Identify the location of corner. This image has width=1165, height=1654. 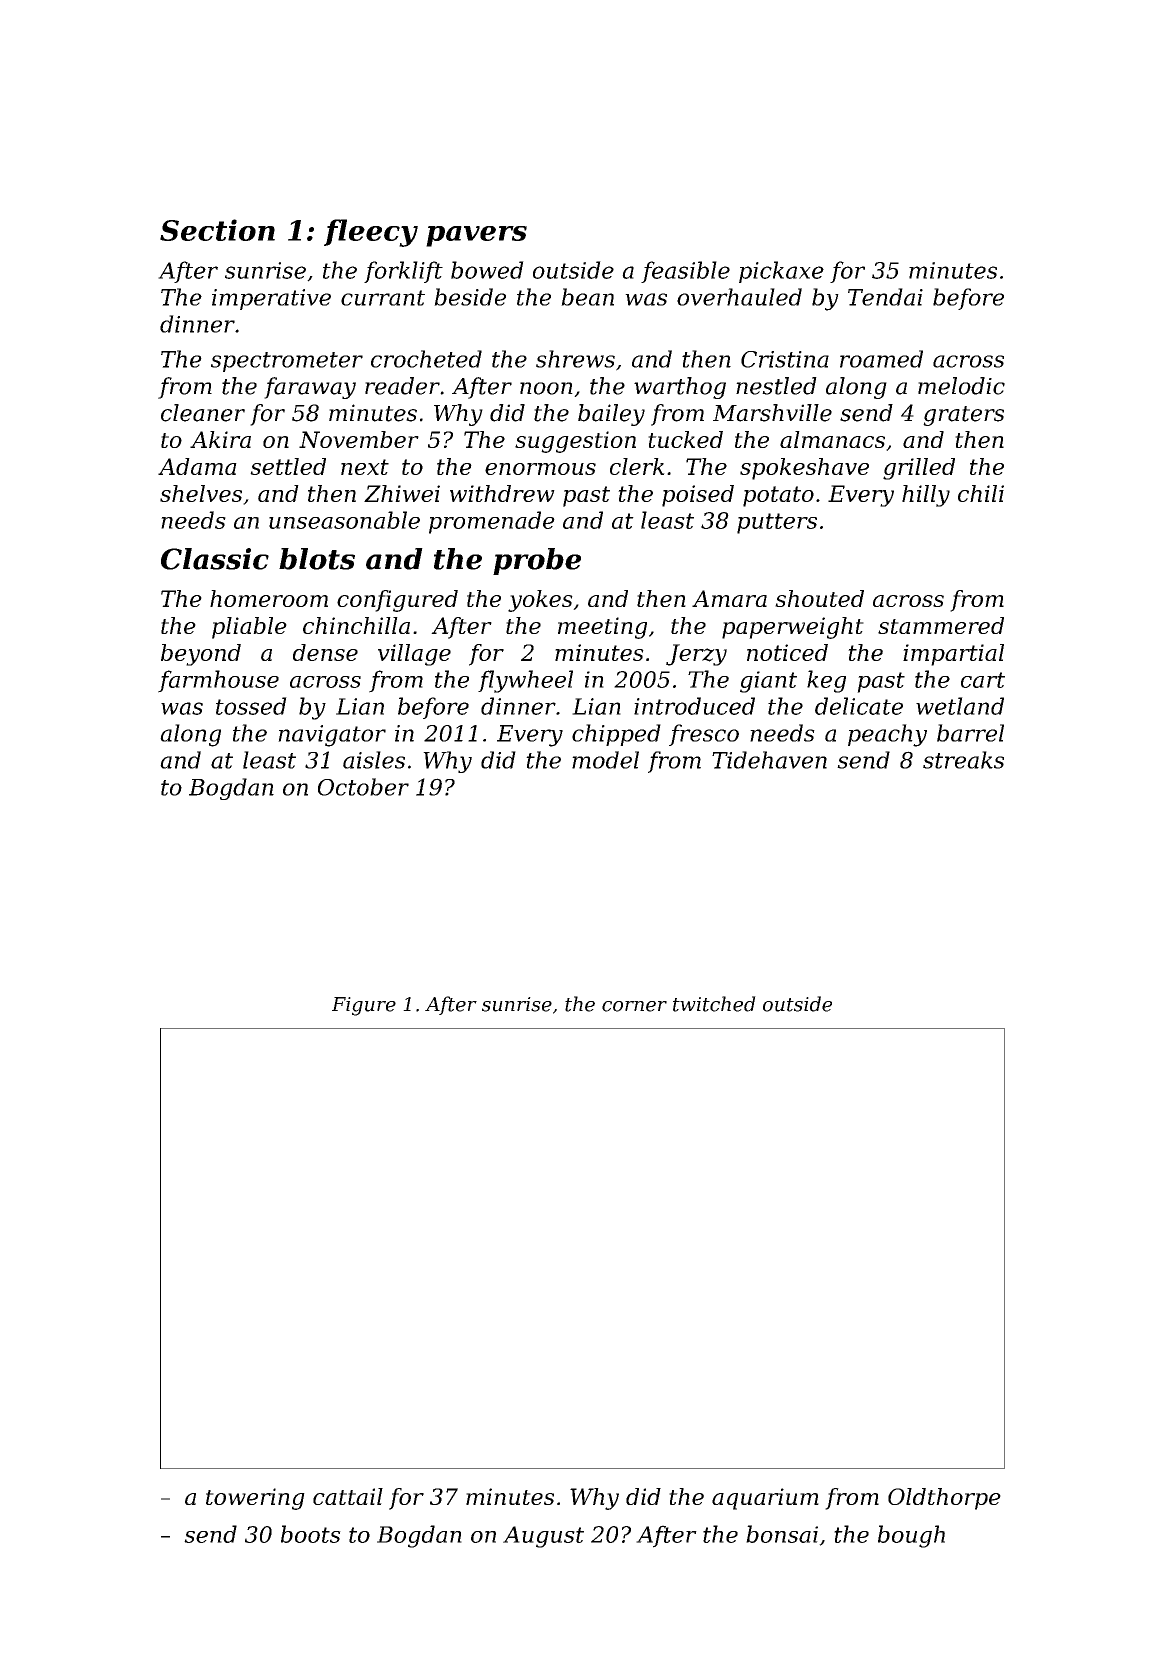
(634, 1006).
